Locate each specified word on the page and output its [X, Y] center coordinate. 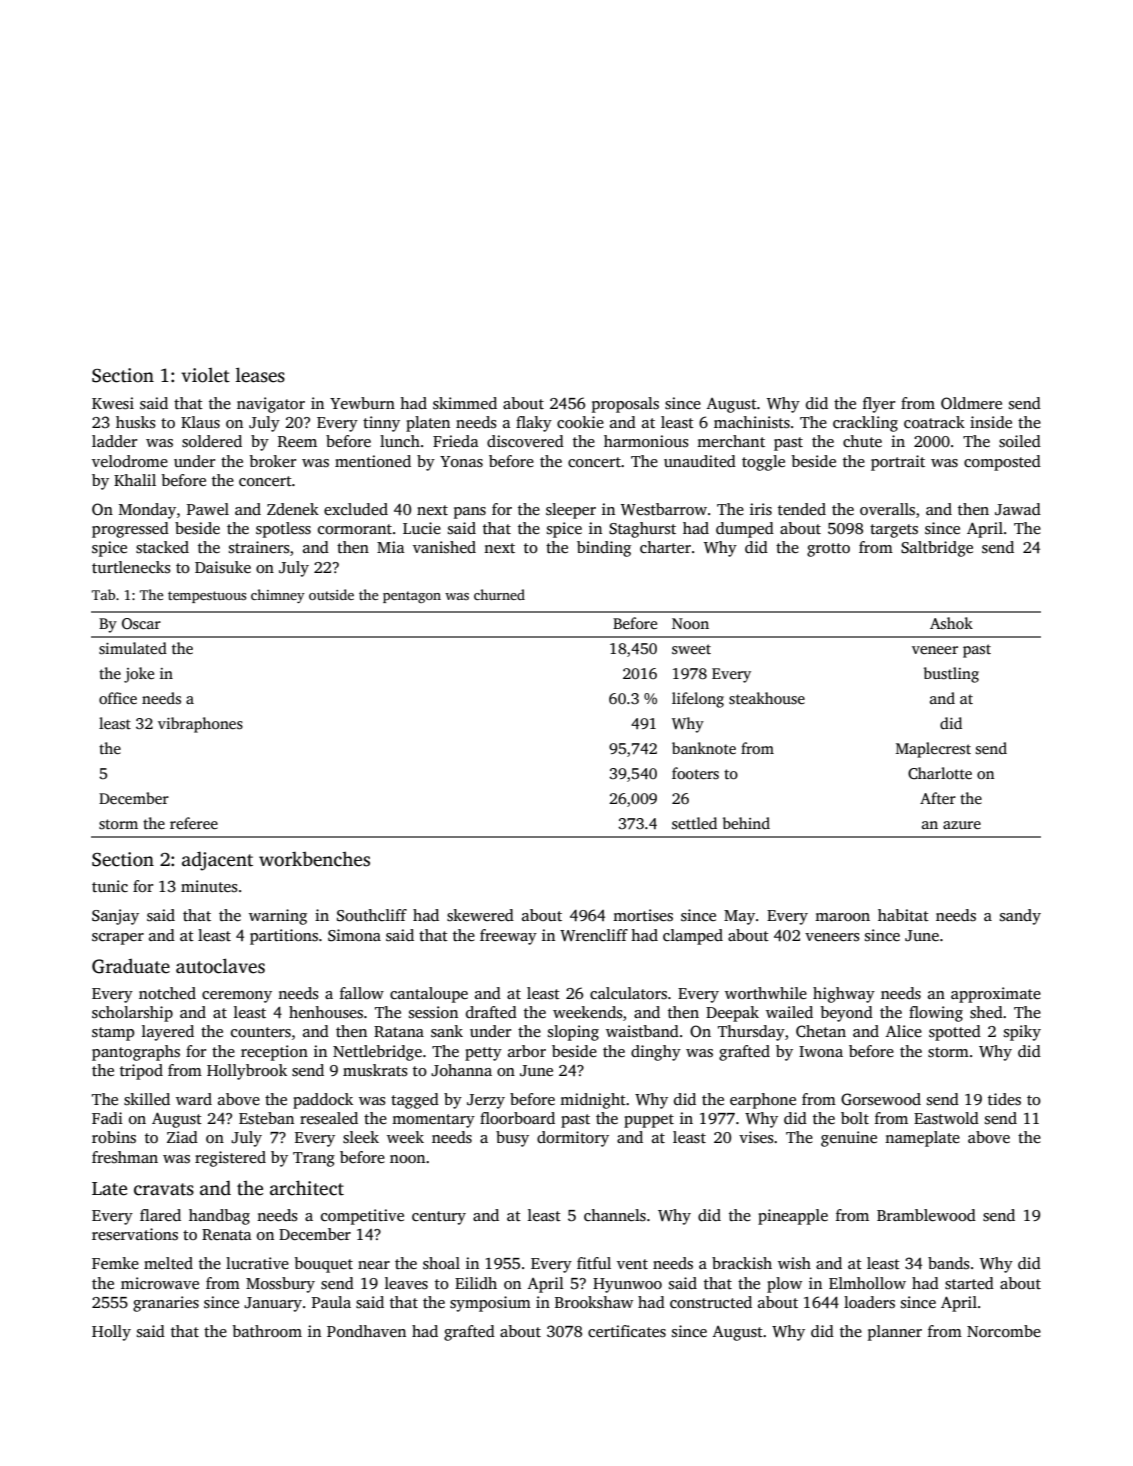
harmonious [646, 441]
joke [139, 675]
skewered [480, 915]
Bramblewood [926, 1215]
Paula [331, 1302]
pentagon [412, 597]
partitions [284, 937]
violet [205, 375]
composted [1002, 463]
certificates [627, 1331]
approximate [996, 995]
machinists [752, 422]
